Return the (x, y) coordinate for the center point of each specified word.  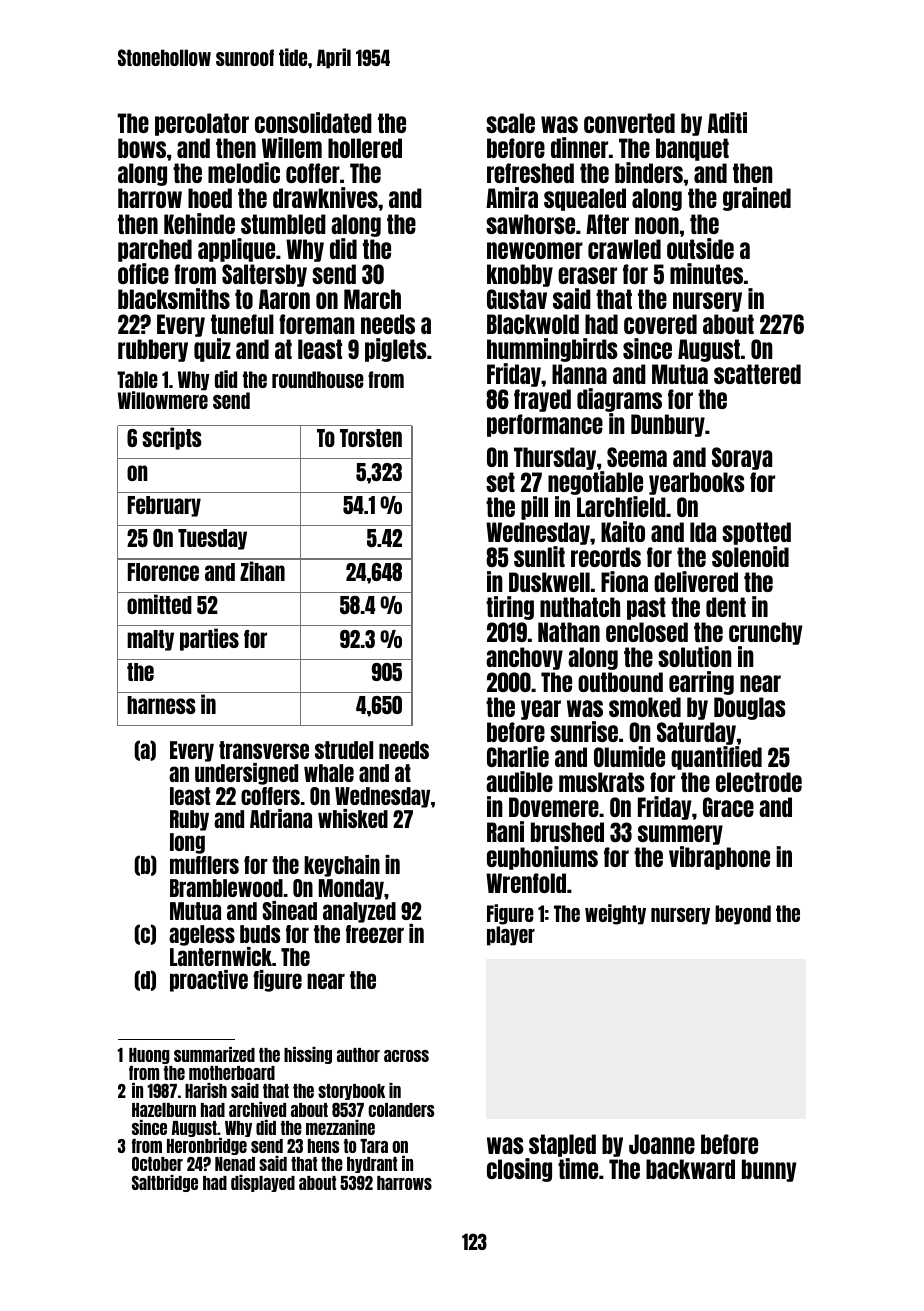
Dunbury (668, 425)
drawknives (325, 197)
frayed (542, 400)
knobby (520, 275)
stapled (562, 1145)
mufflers (204, 865)
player (511, 936)
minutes (706, 273)
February (164, 506)
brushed (567, 832)
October (157, 1164)
